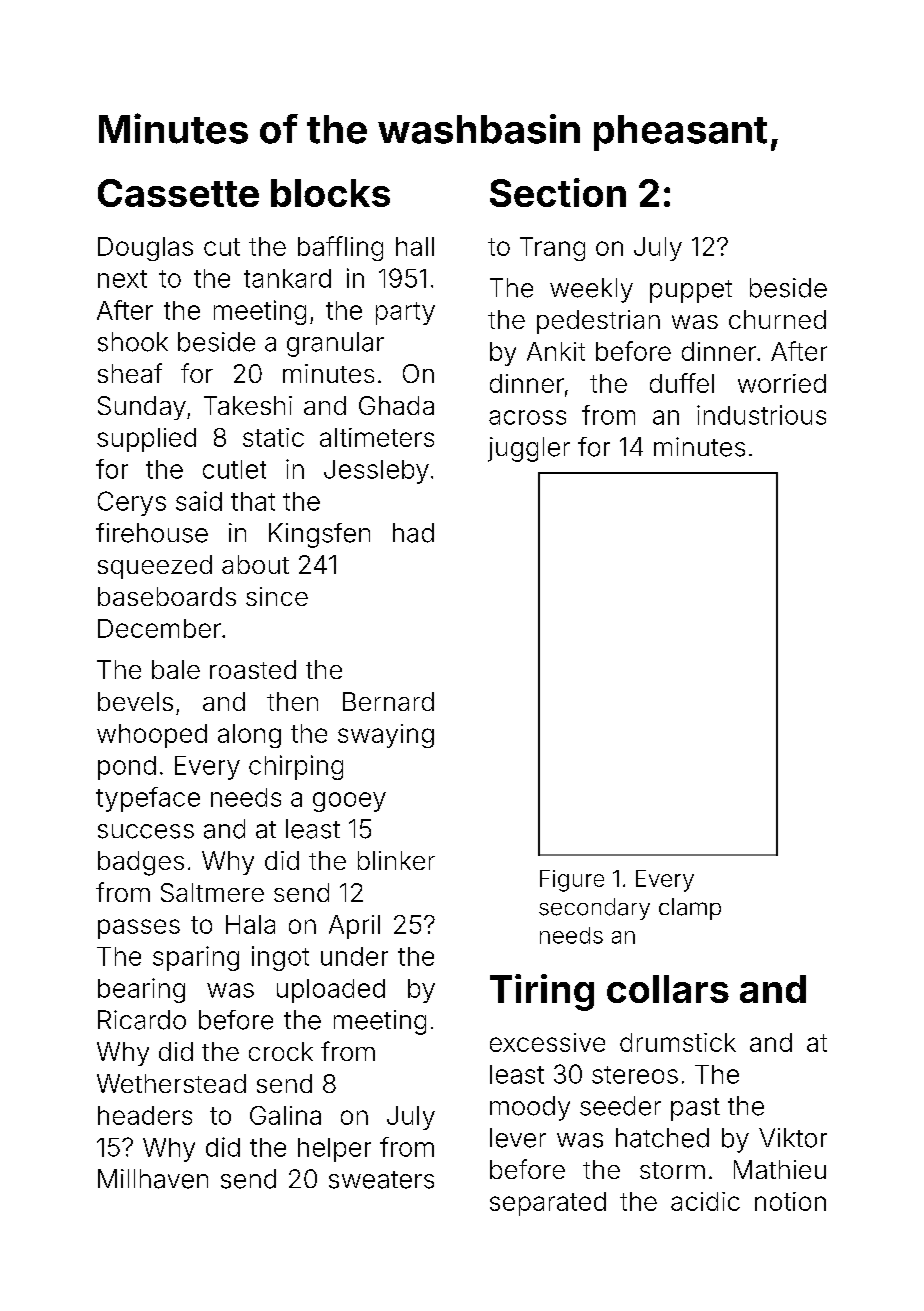 The height and width of the screenshot is (1311, 924). What do you see at coordinates (153, 1179) in the screenshot?
I see `Millhaven` at bounding box center [153, 1179].
